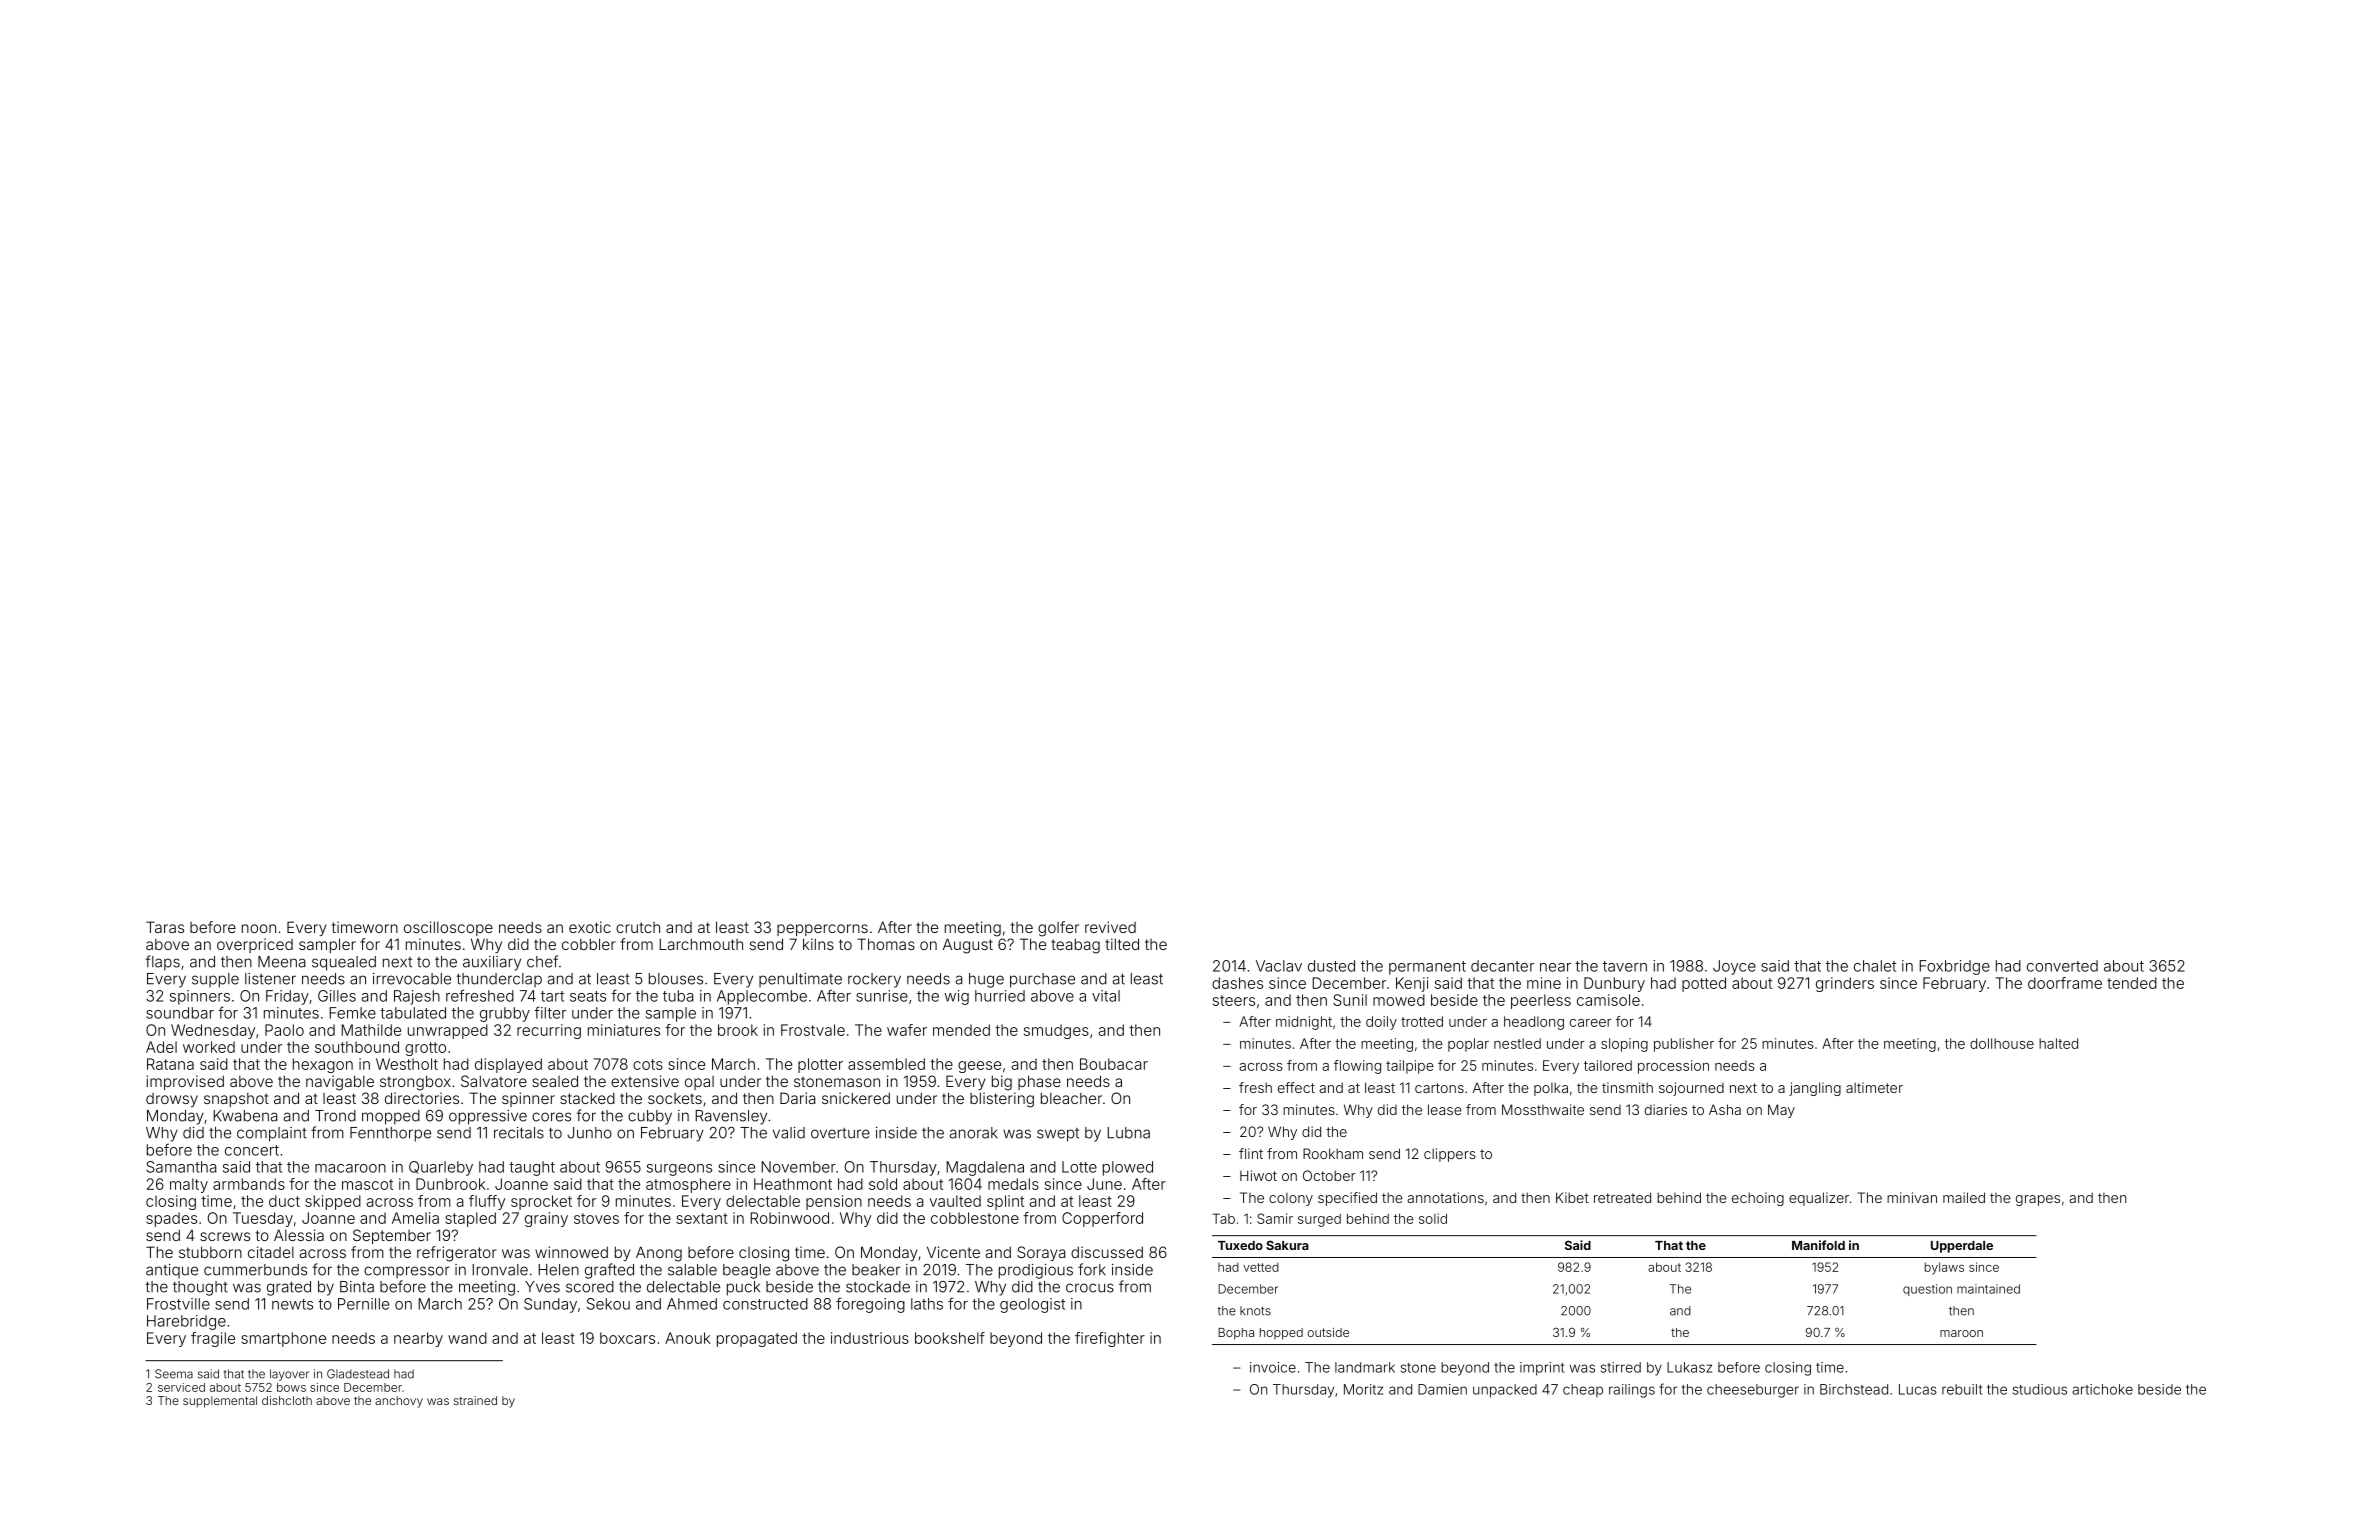  I want to click on concert, so click(252, 1150).
